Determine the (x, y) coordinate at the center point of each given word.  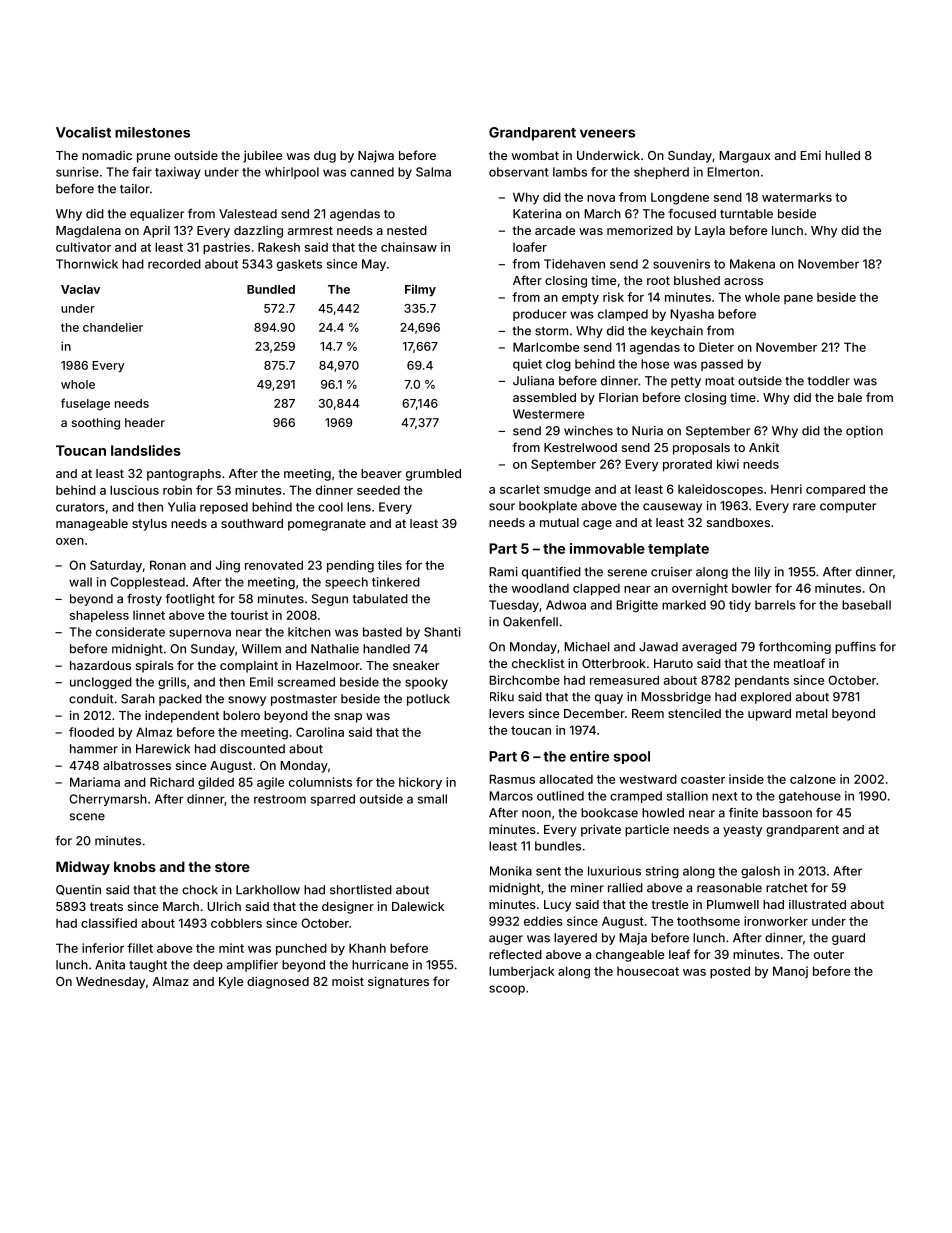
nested (407, 230)
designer (348, 907)
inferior (103, 948)
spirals (155, 666)
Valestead (248, 214)
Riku (502, 697)
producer (540, 315)
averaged (709, 648)
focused (692, 214)
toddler (829, 381)
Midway (83, 868)
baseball (866, 605)
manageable (92, 525)
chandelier (113, 327)
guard (848, 939)
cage (597, 525)
